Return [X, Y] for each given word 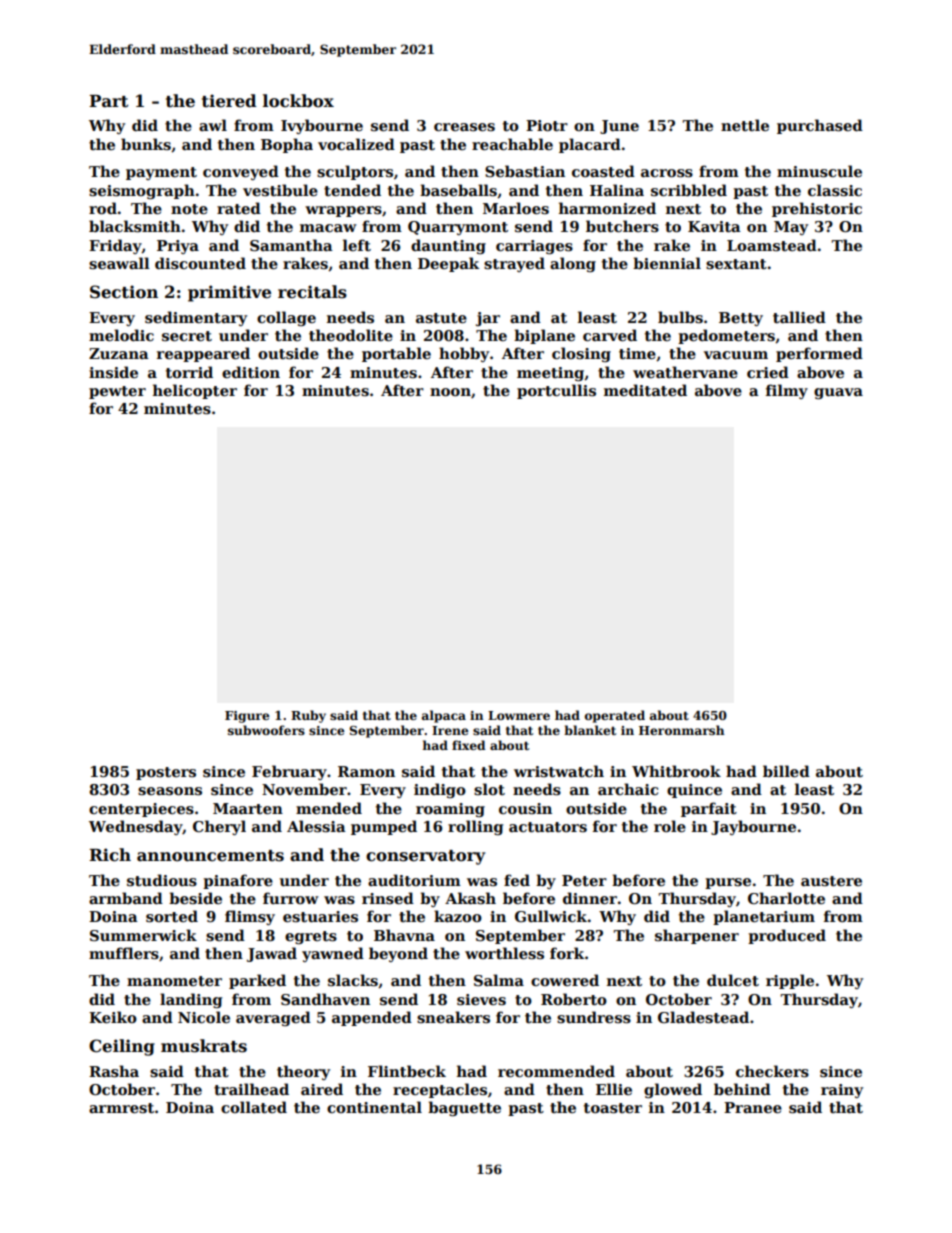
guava [838, 393]
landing [191, 1000]
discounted [200, 263]
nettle [745, 125]
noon [450, 392]
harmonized [607, 208]
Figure [247, 717]
